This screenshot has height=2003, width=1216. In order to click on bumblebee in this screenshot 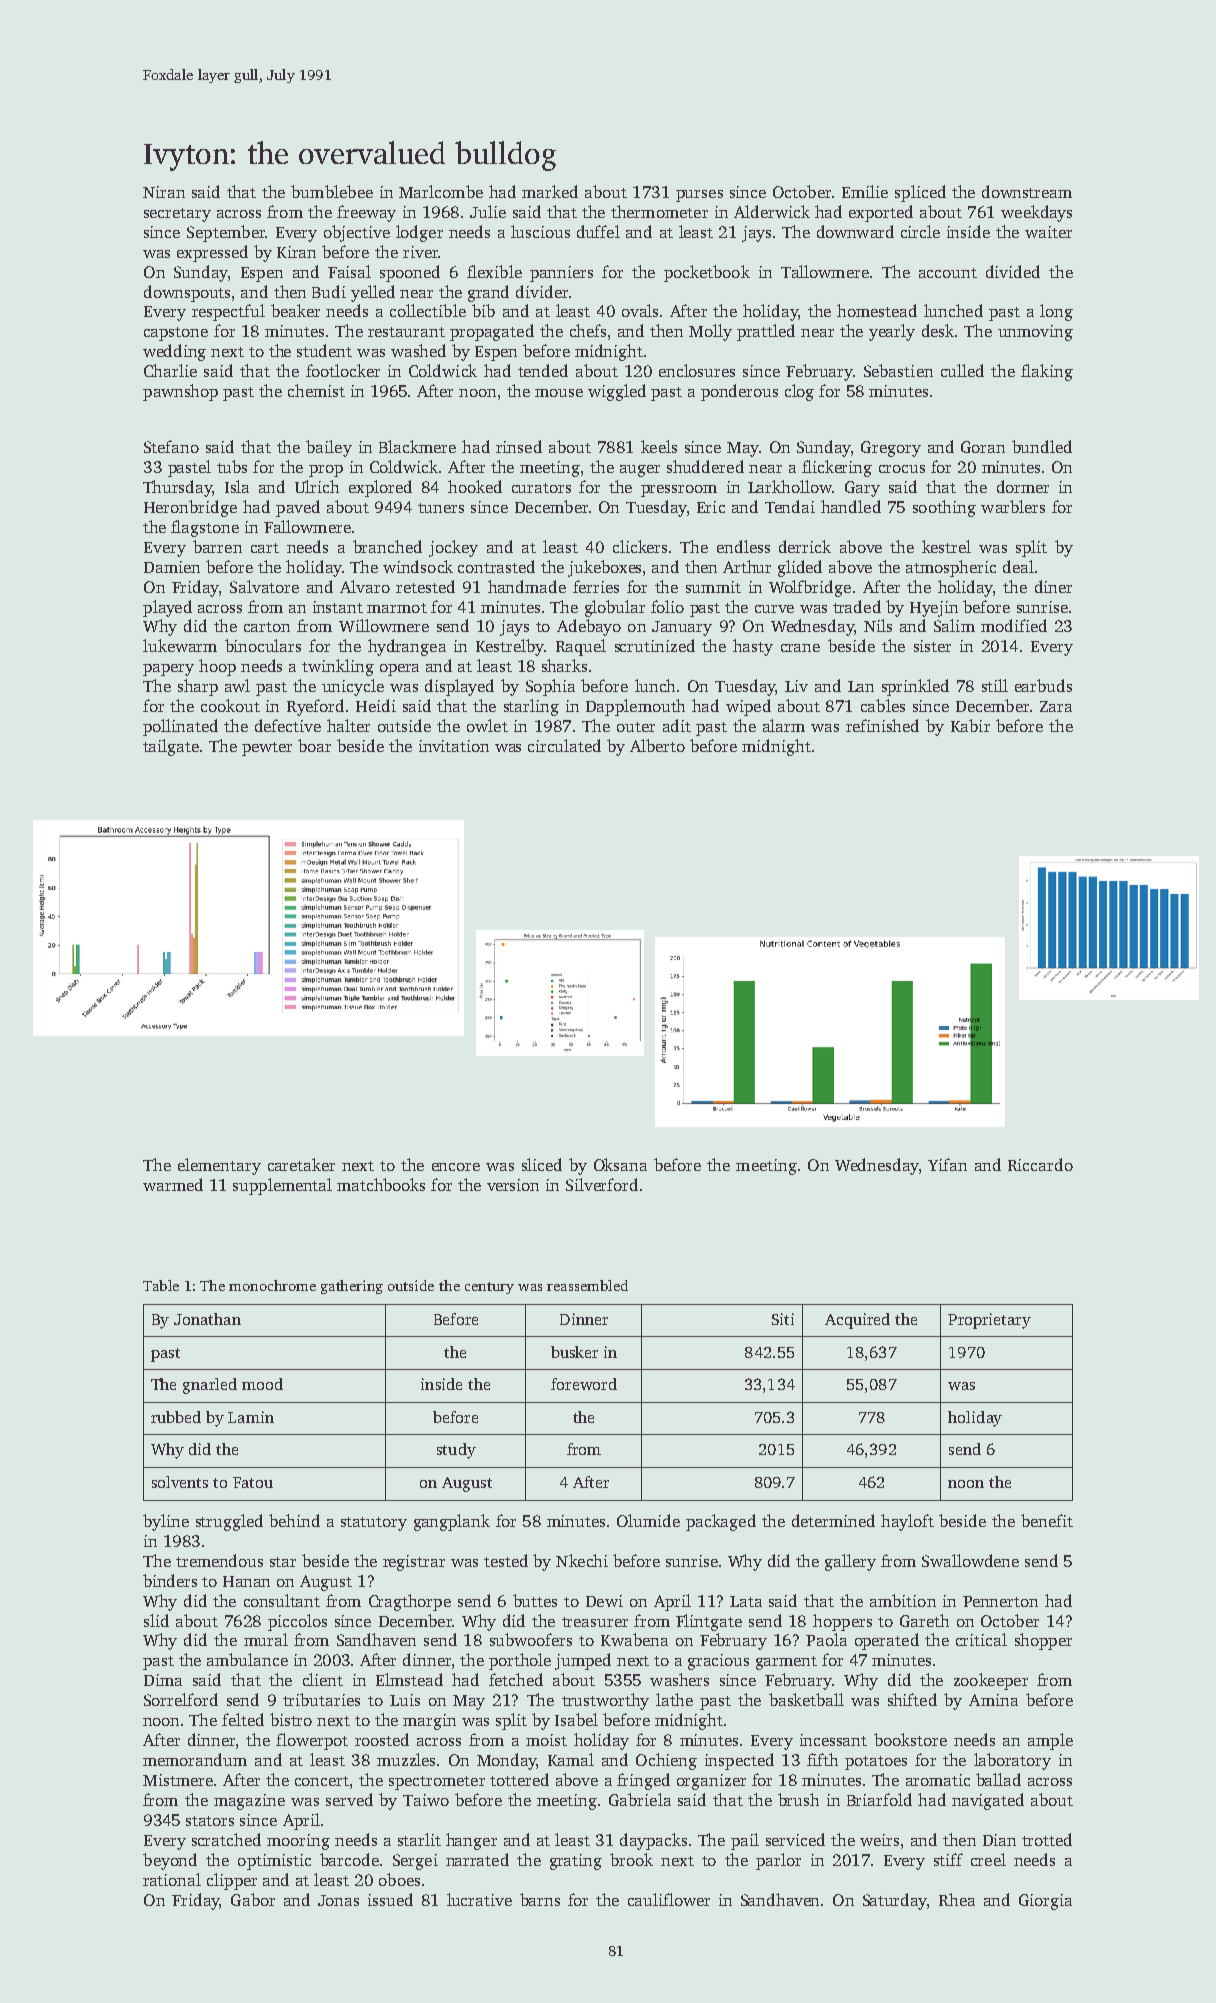, I will do `click(332, 191)`.
